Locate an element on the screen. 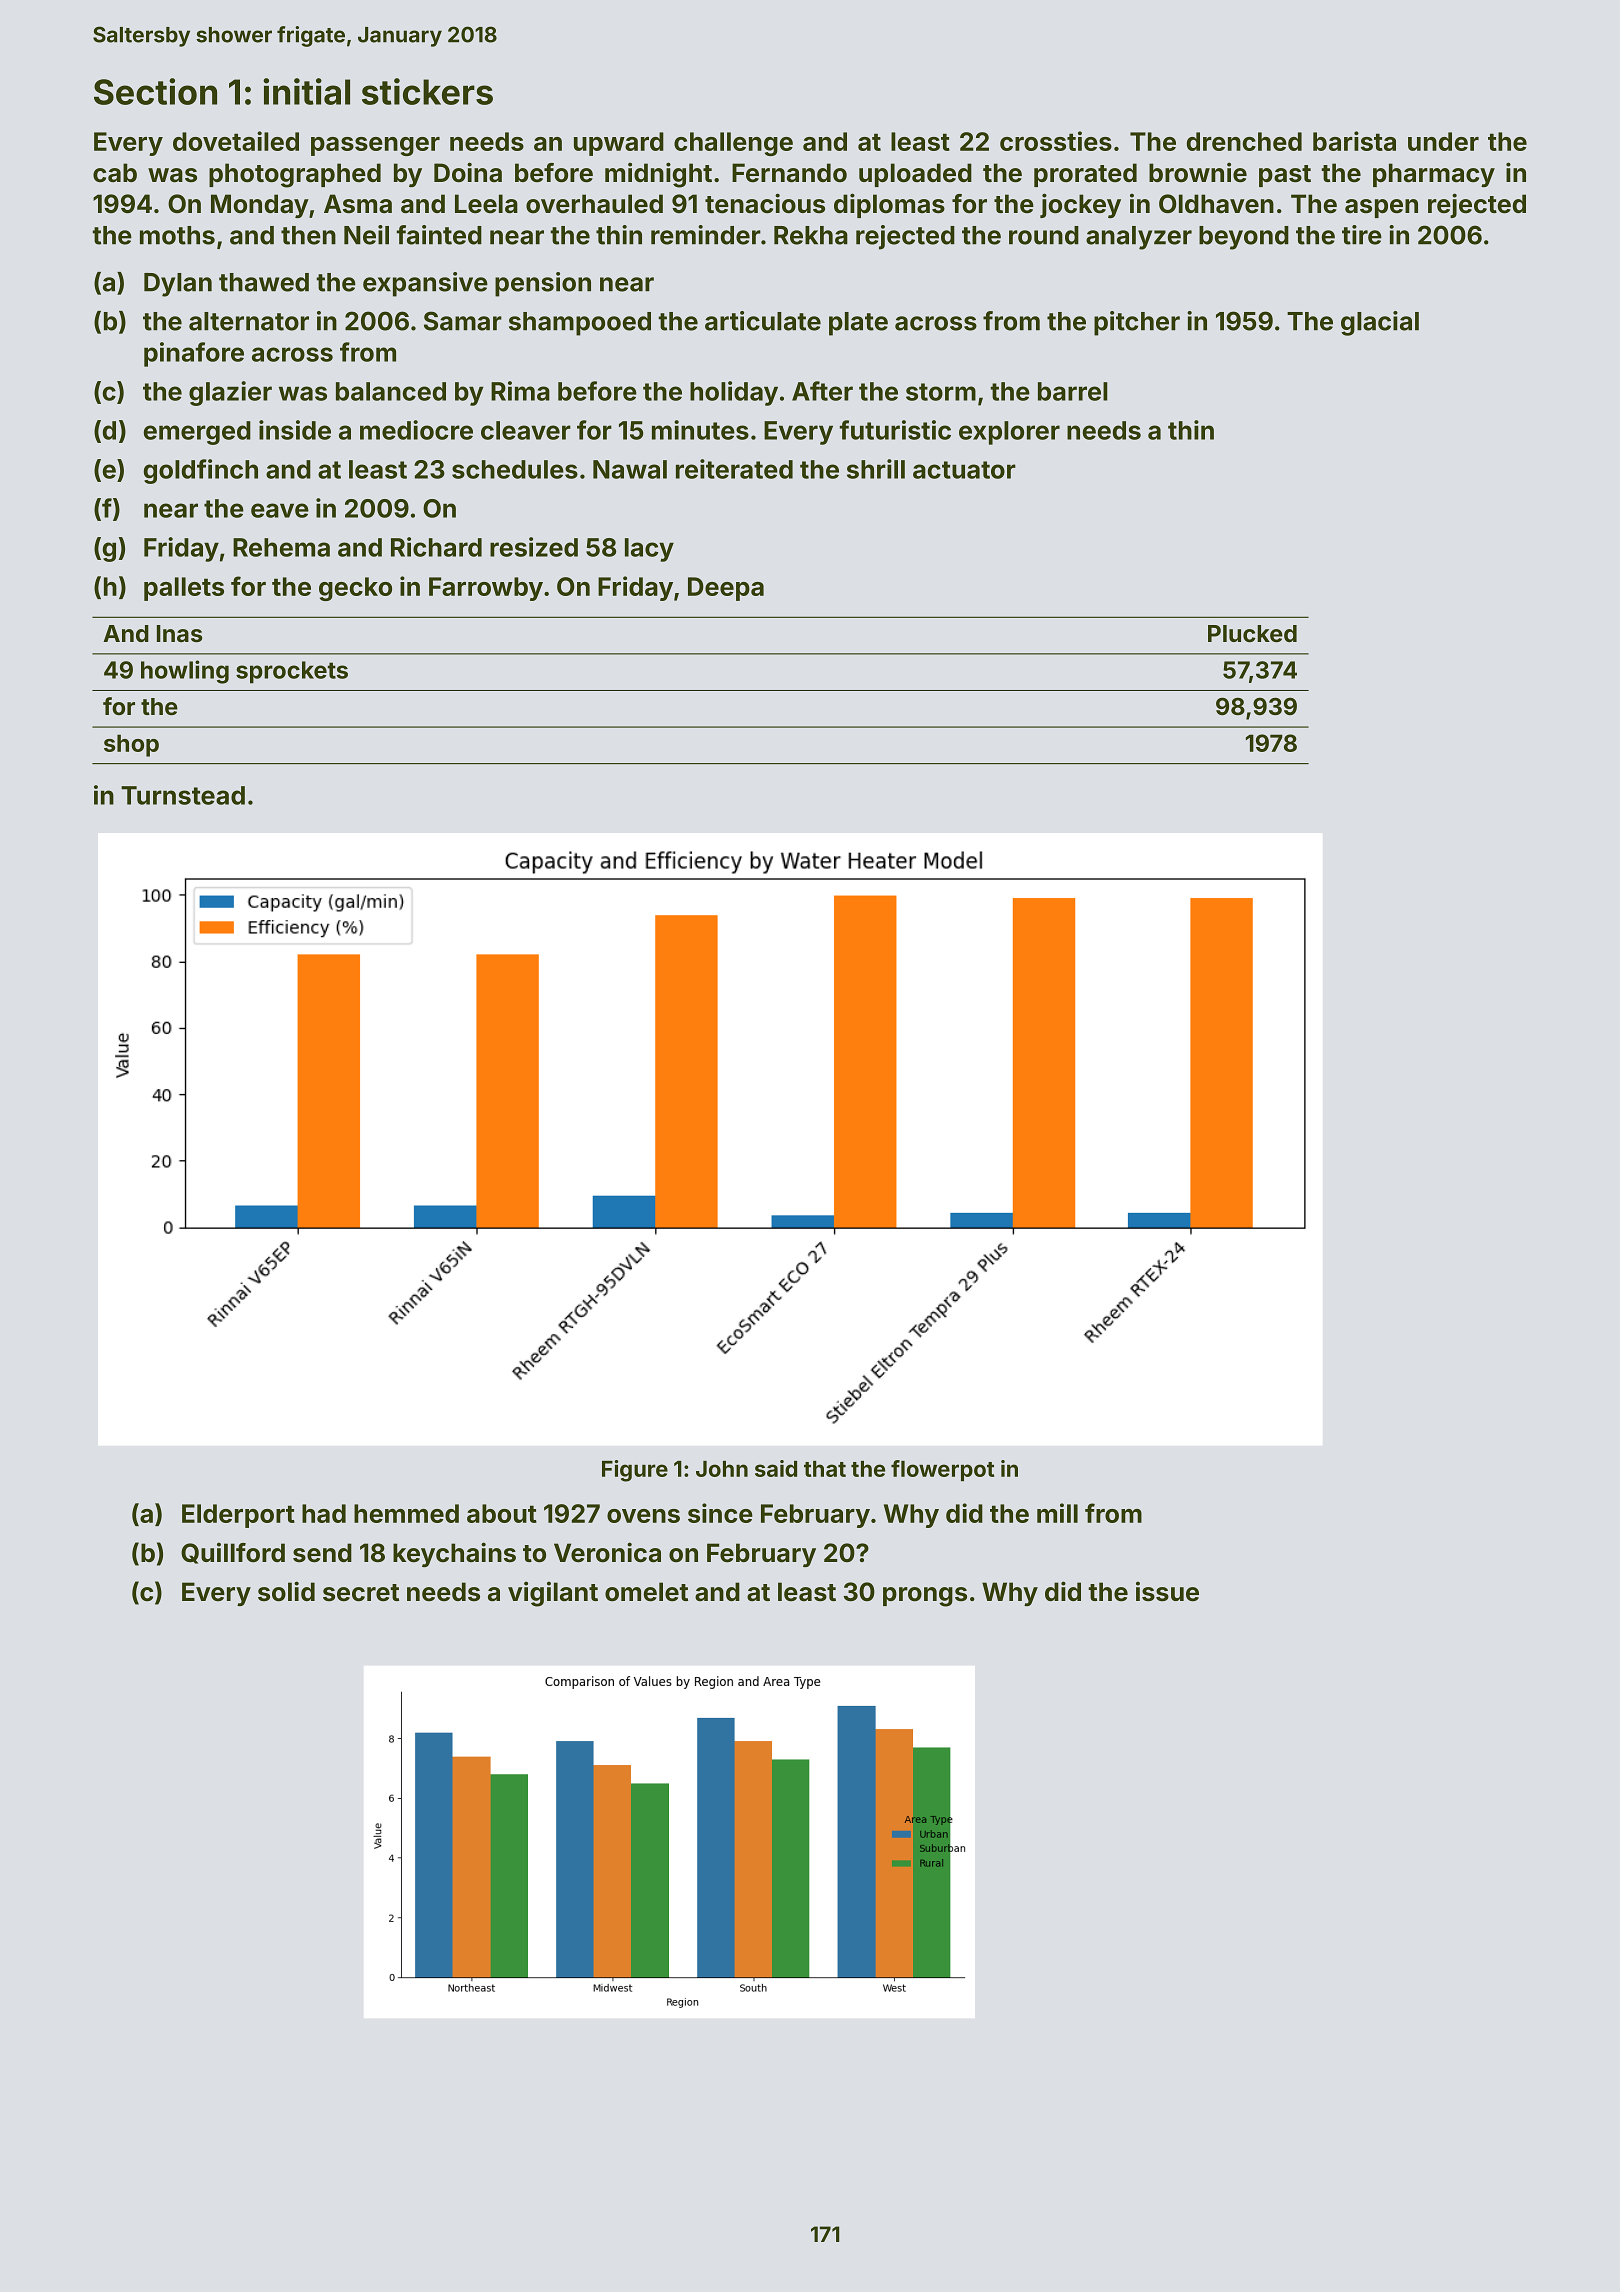 The height and width of the screenshot is (2292, 1620). secret is located at coordinates (361, 1593).
